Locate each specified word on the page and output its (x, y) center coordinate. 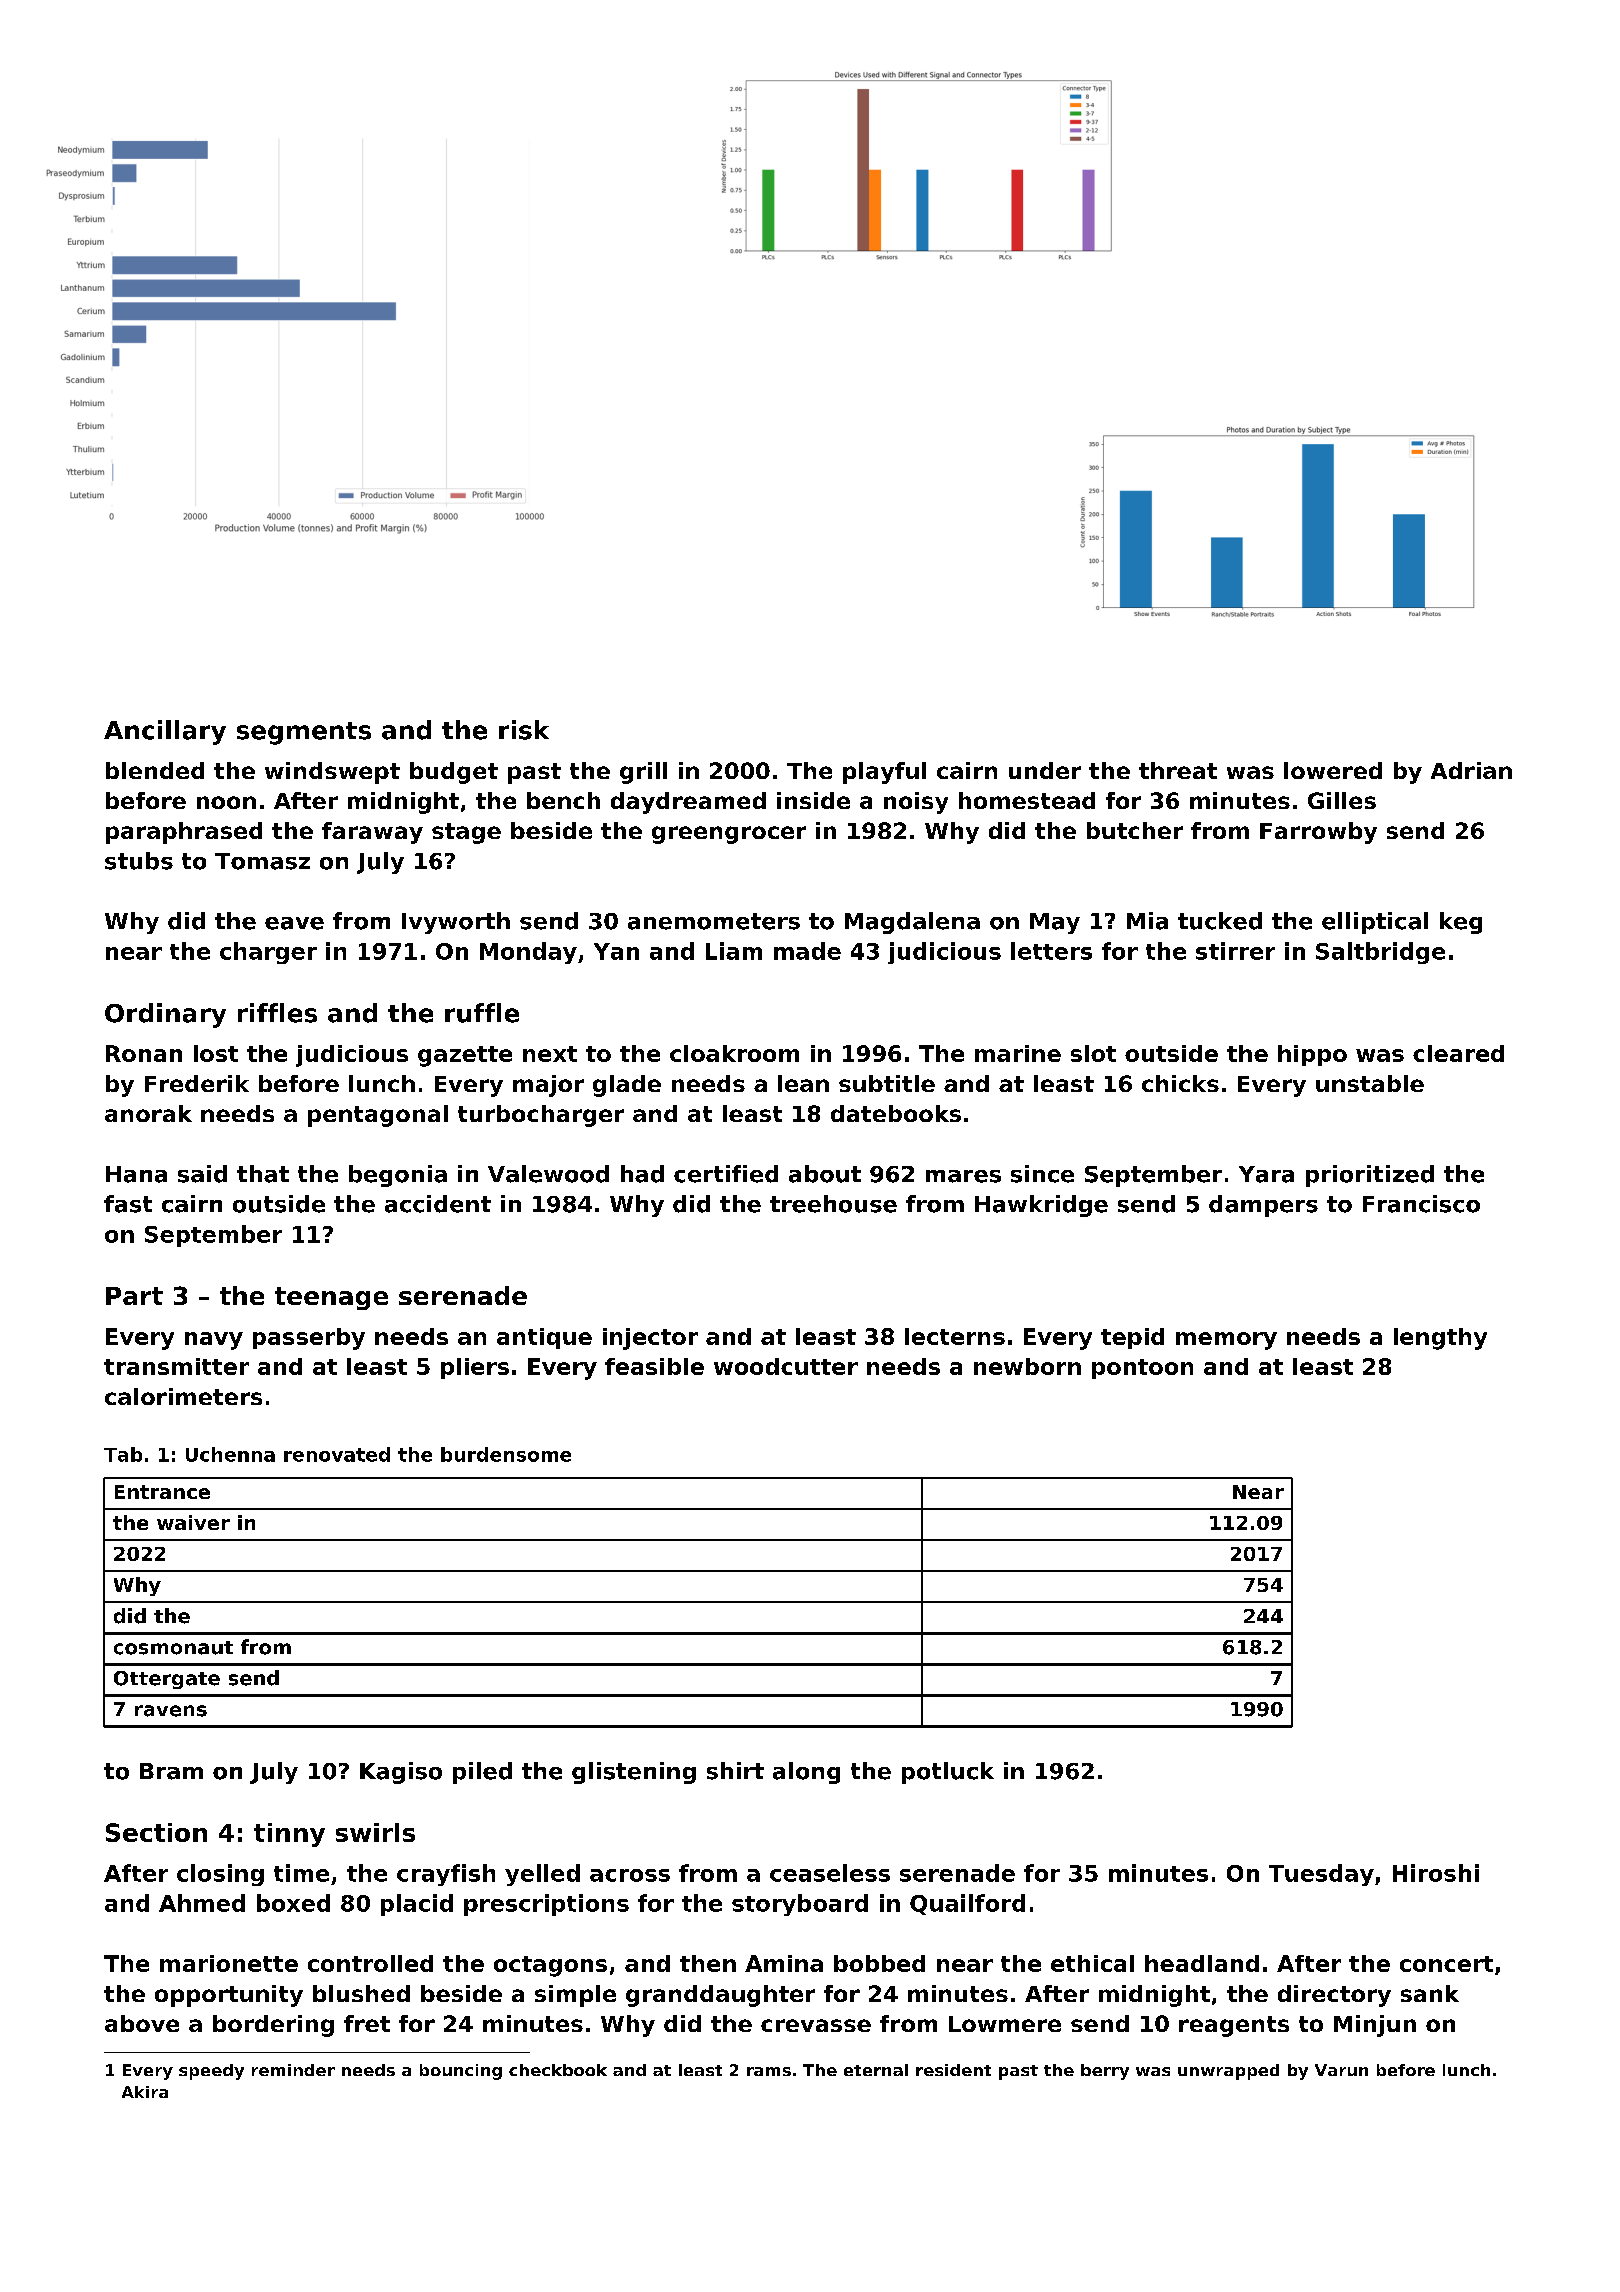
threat (1178, 770)
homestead (1027, 800)
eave (294, 923)
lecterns (955, 1336)
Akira (145, 2092)
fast (128, 1204)
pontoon (1142, 1369)
